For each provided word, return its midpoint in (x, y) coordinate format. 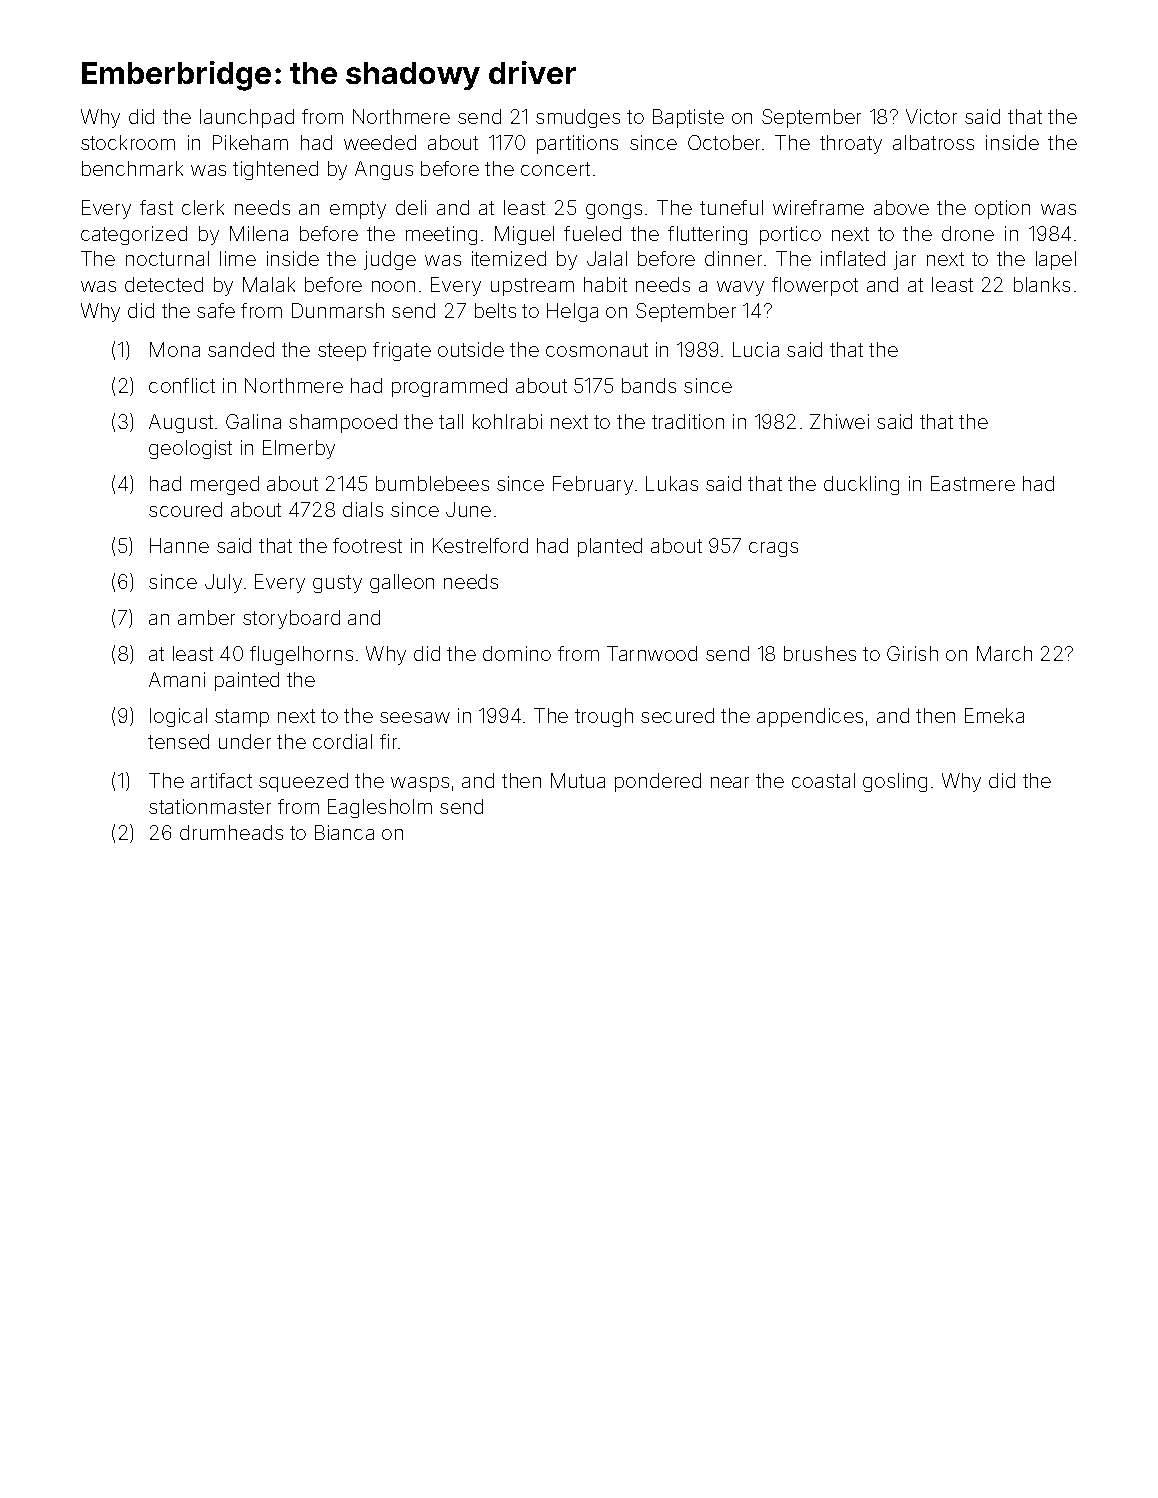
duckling (861, 485)
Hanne (179, 545)
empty (358, 210)
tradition (688, 421)
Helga (572, 312)
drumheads (231, 832)
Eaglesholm (380, 808)
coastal (823, 780)
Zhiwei (839, 421)
